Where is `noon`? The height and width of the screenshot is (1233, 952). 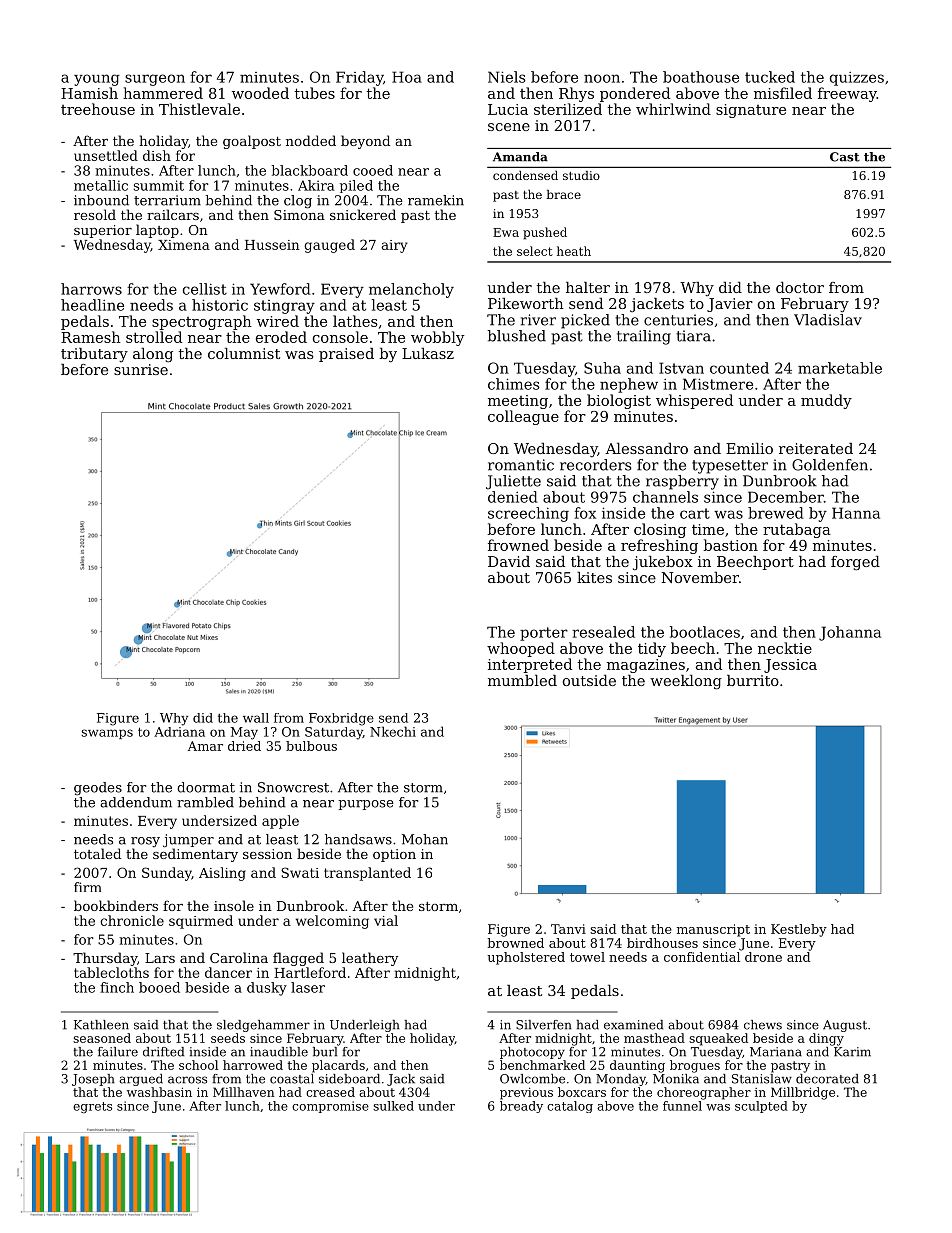 noon is located at coordinates (602, 78).
